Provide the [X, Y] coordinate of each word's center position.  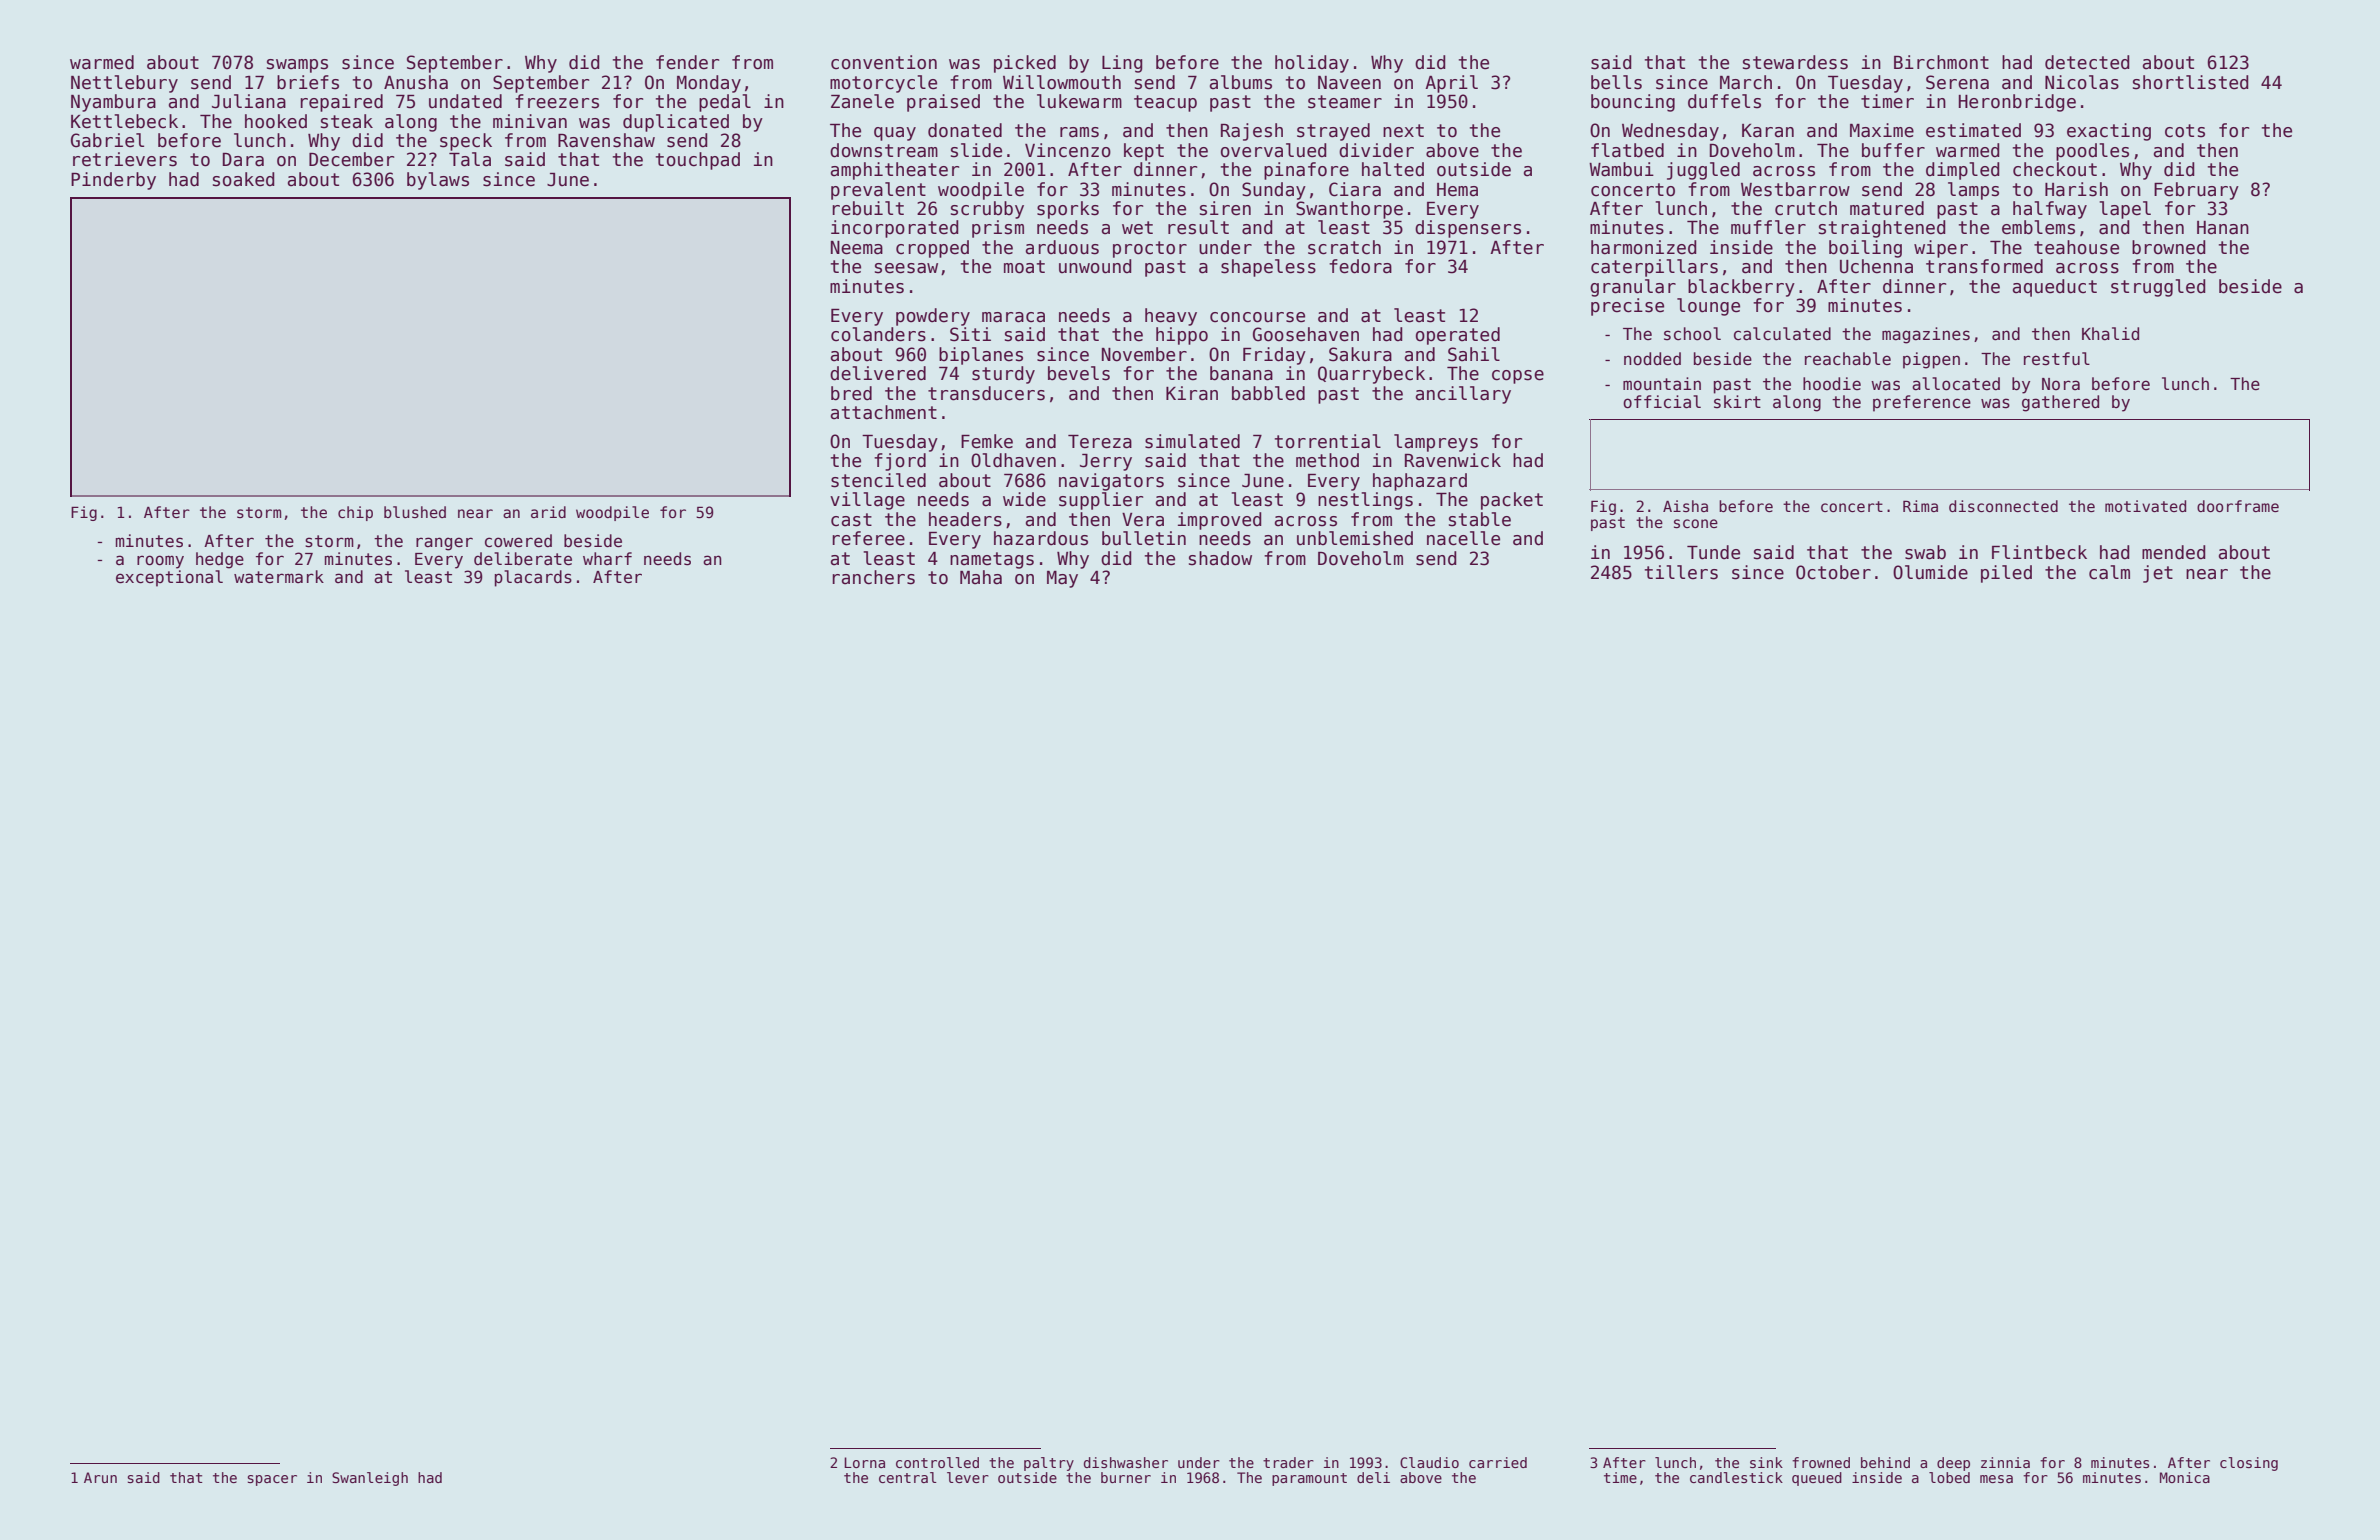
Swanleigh [370, 1479]
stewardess [1795, 62]
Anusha [416, 82]
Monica [2185, 1477]
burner [1126, 1477]
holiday [1312, 64]
